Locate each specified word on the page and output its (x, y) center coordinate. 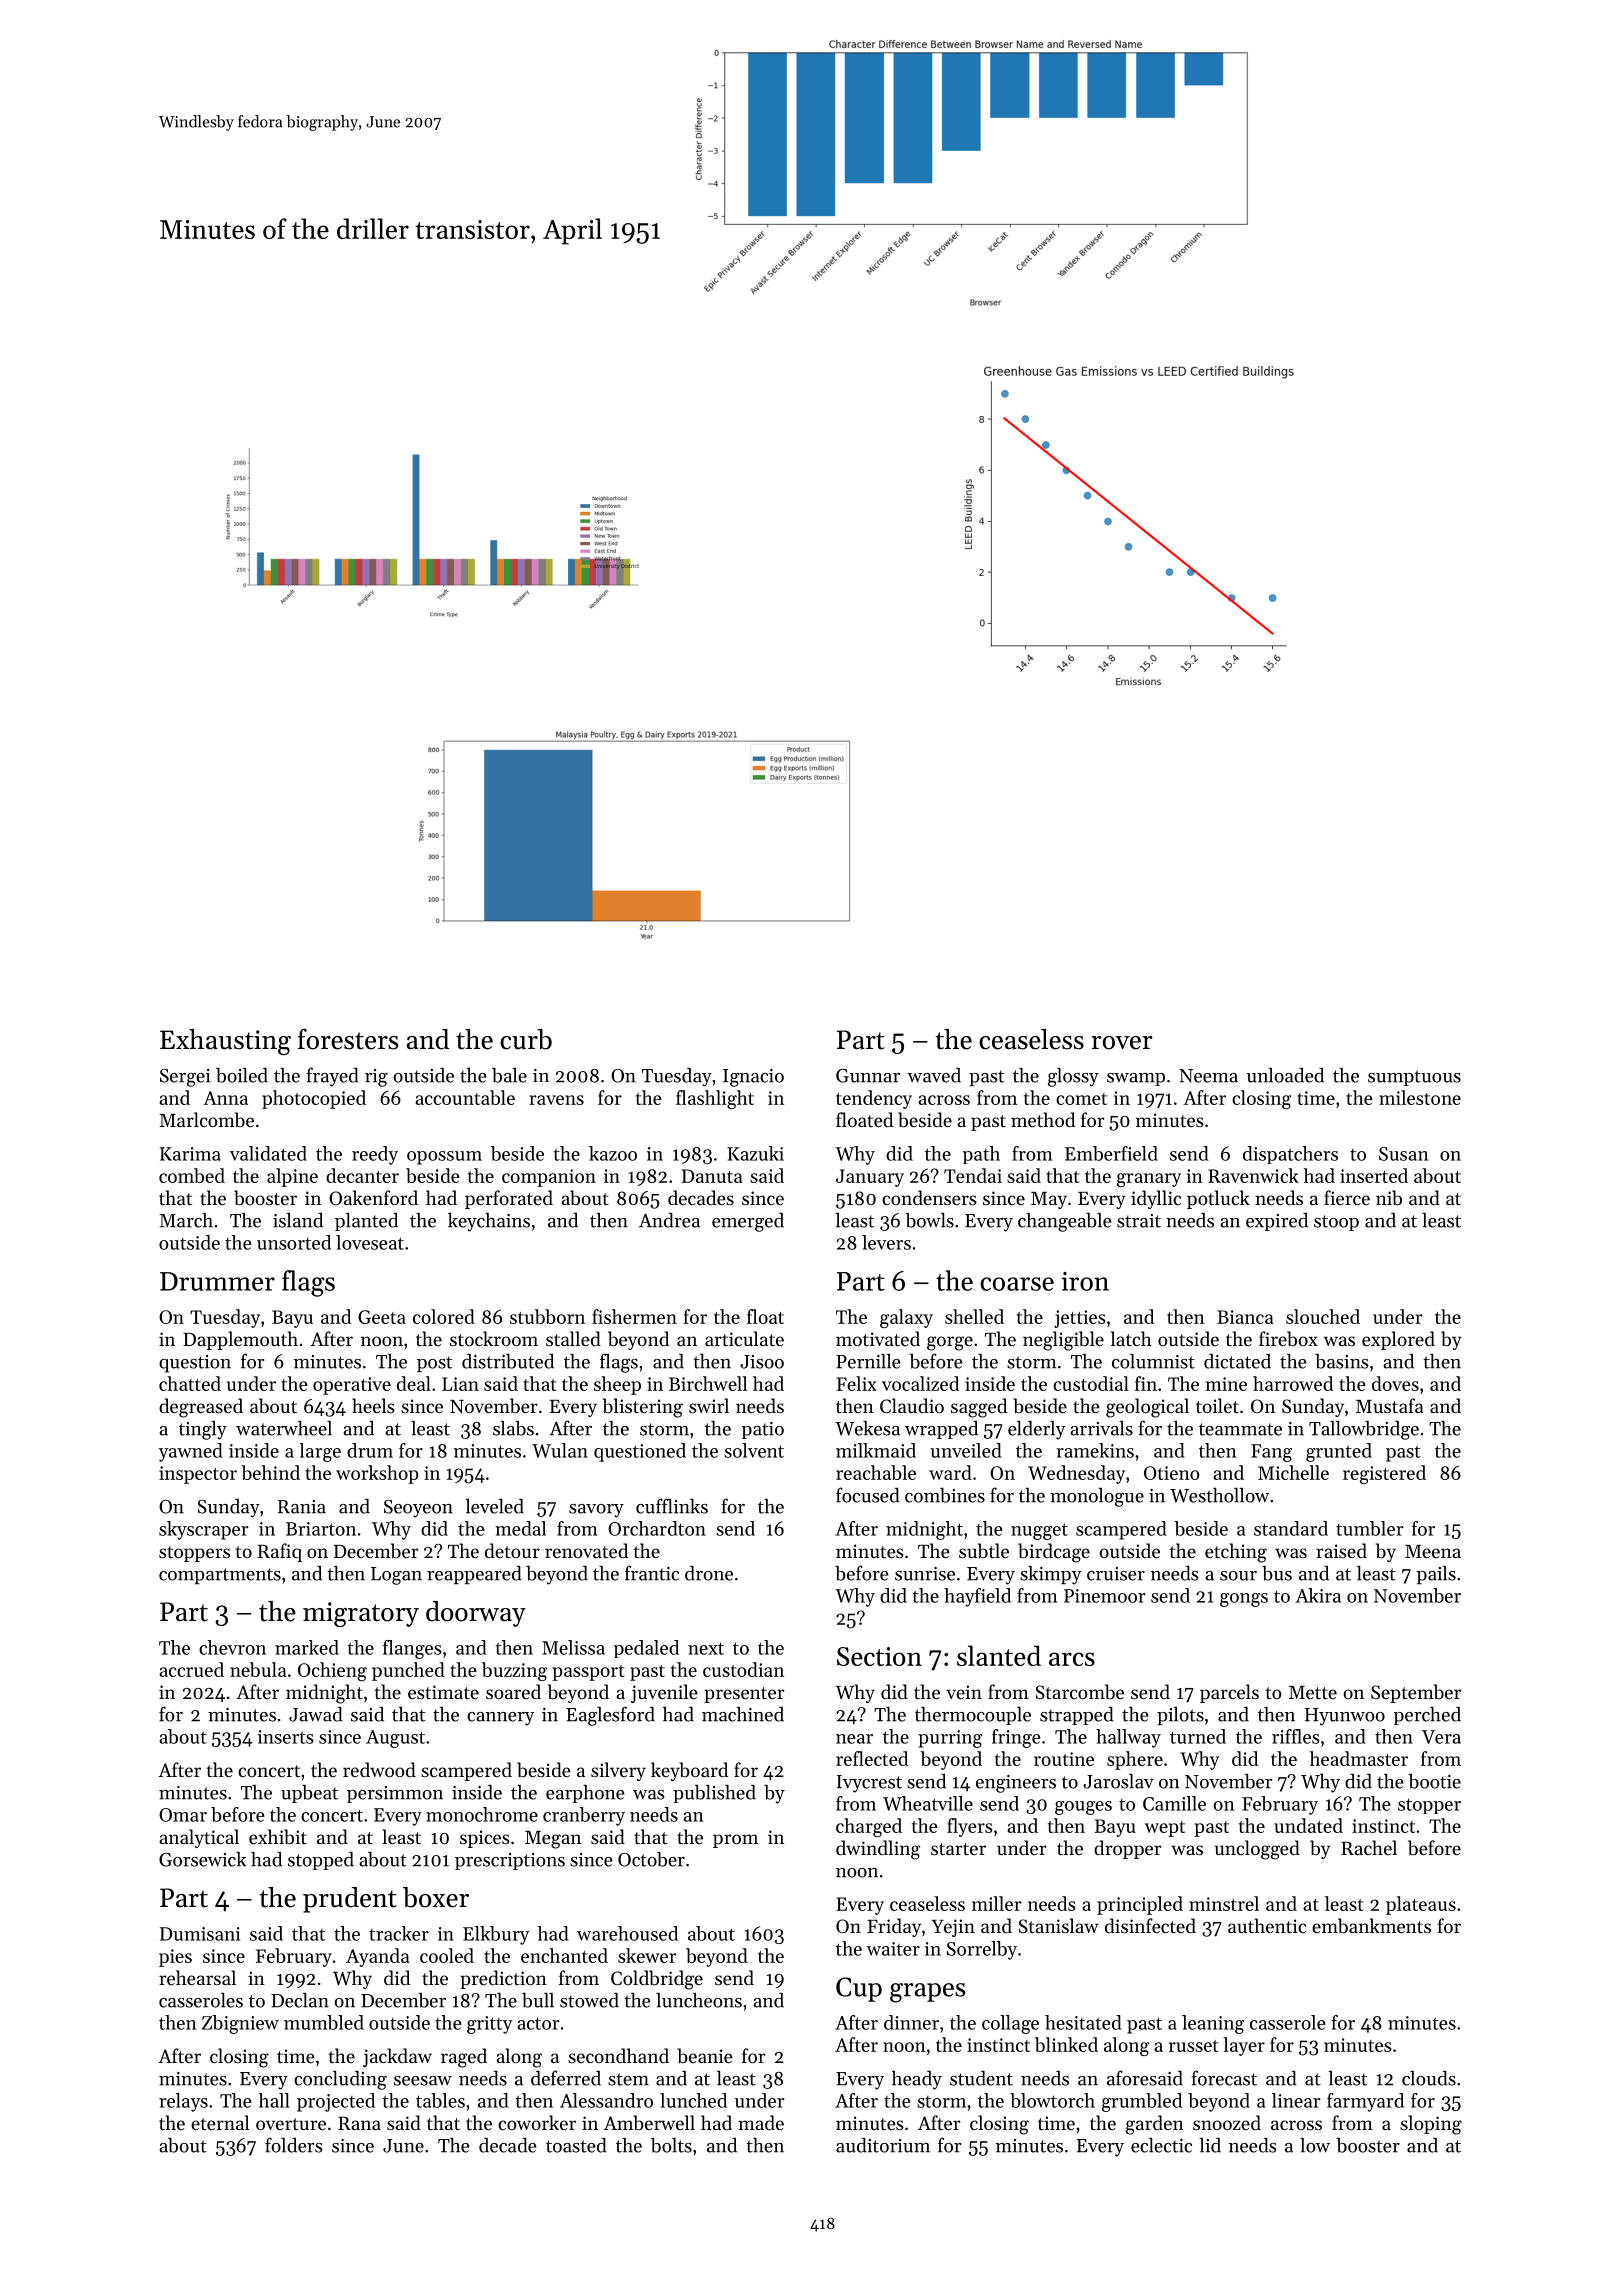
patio (763, 1430)
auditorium (883, 2145)
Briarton (321, 1529)
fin (1146, 1383)
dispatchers (1290, 1155)
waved (934, 1075)
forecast (1224, 2078)
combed (192, 1175)
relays (183, 2102)
